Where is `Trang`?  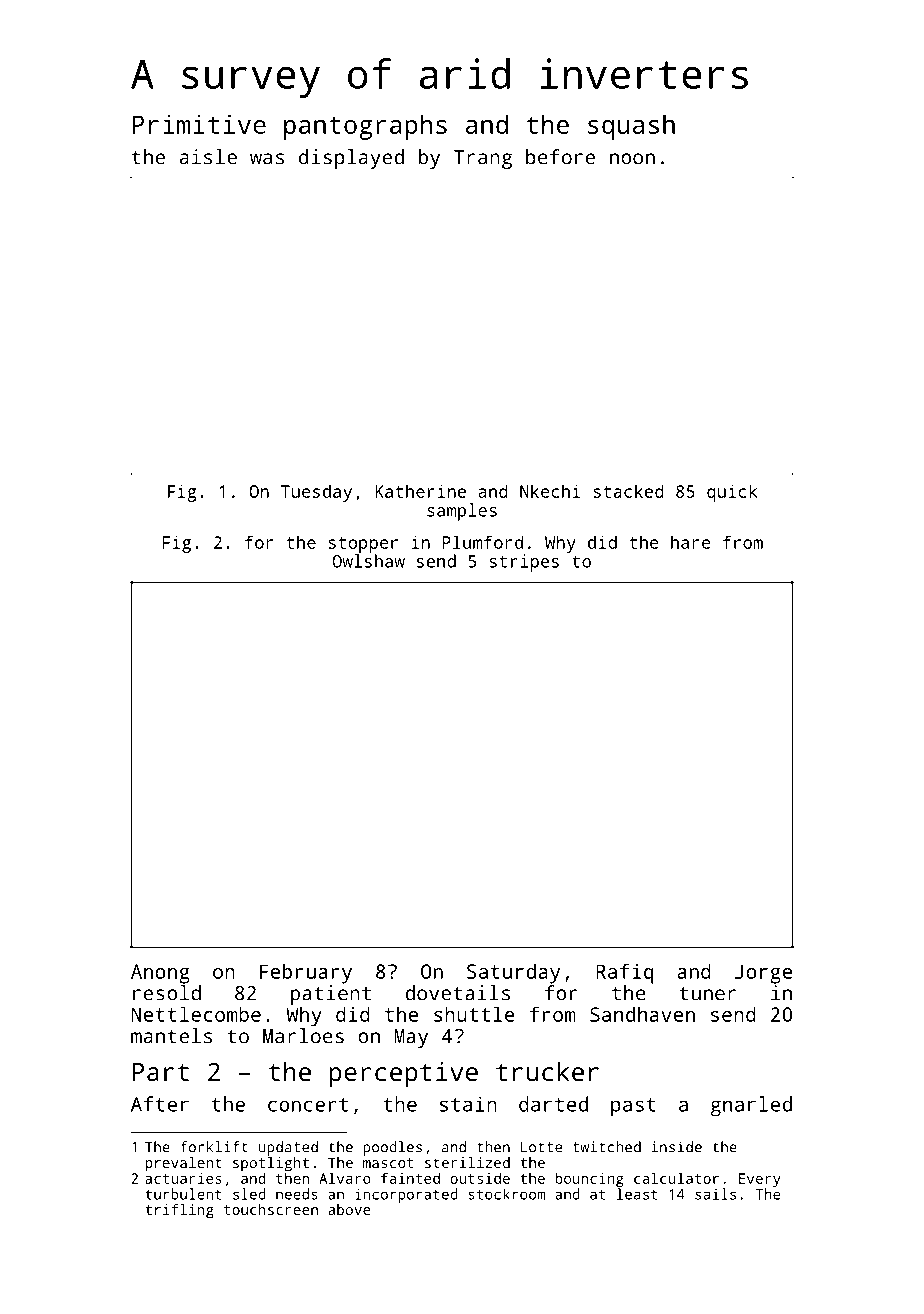
Trang is located at coordinates (483, 159).
